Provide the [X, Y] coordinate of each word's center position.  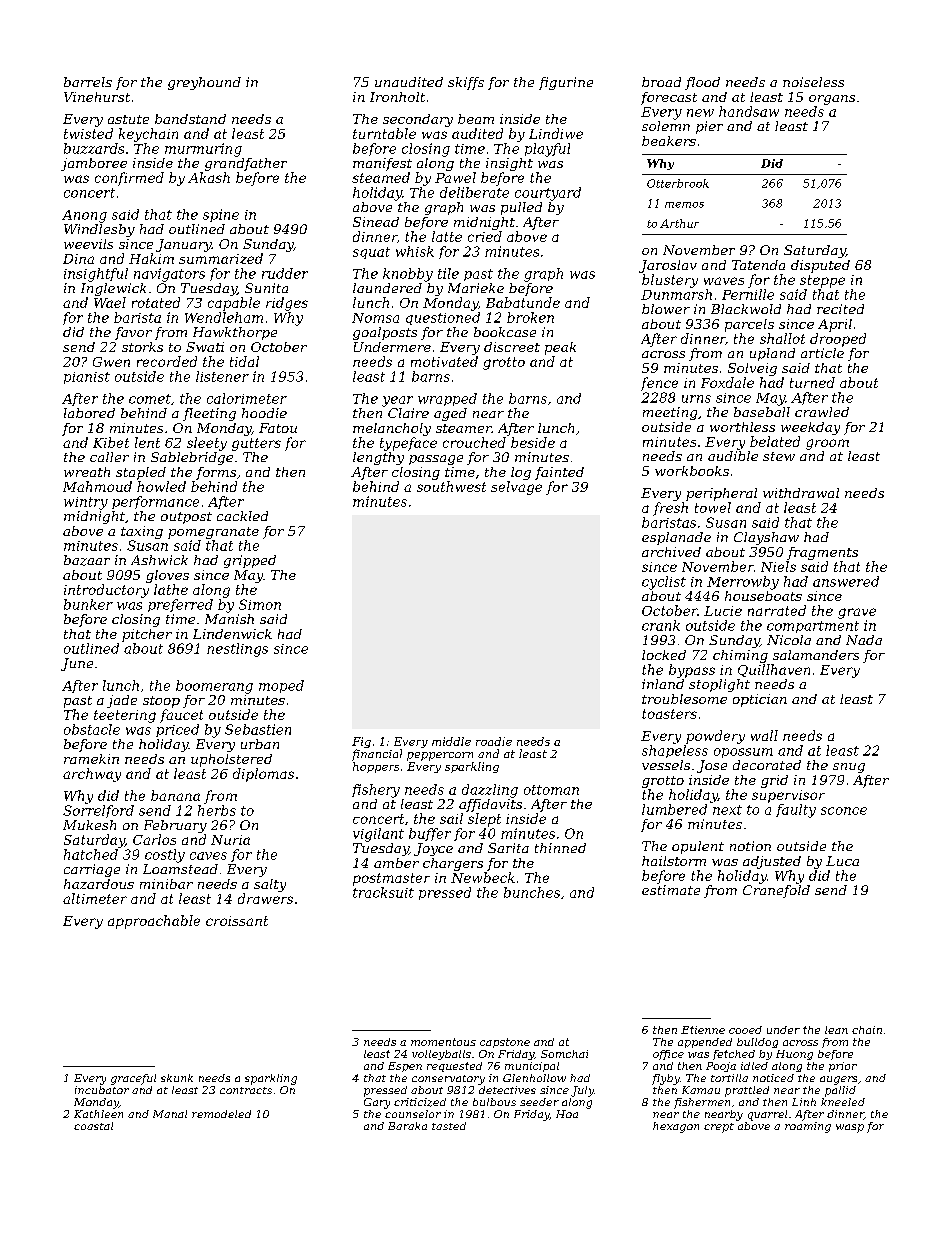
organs [832, 100]
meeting [670, 413]
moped [281, 686]
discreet [512, 347]
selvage [516, 488]
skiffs [466, 83]
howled [161, 486]
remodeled [221, 1114]
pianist [87, 378]
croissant [237, 921]
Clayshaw [766, 538]
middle [451, 741]
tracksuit [383, 892]
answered [846, 581]
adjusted [772, 862]
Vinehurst [97, 97]
